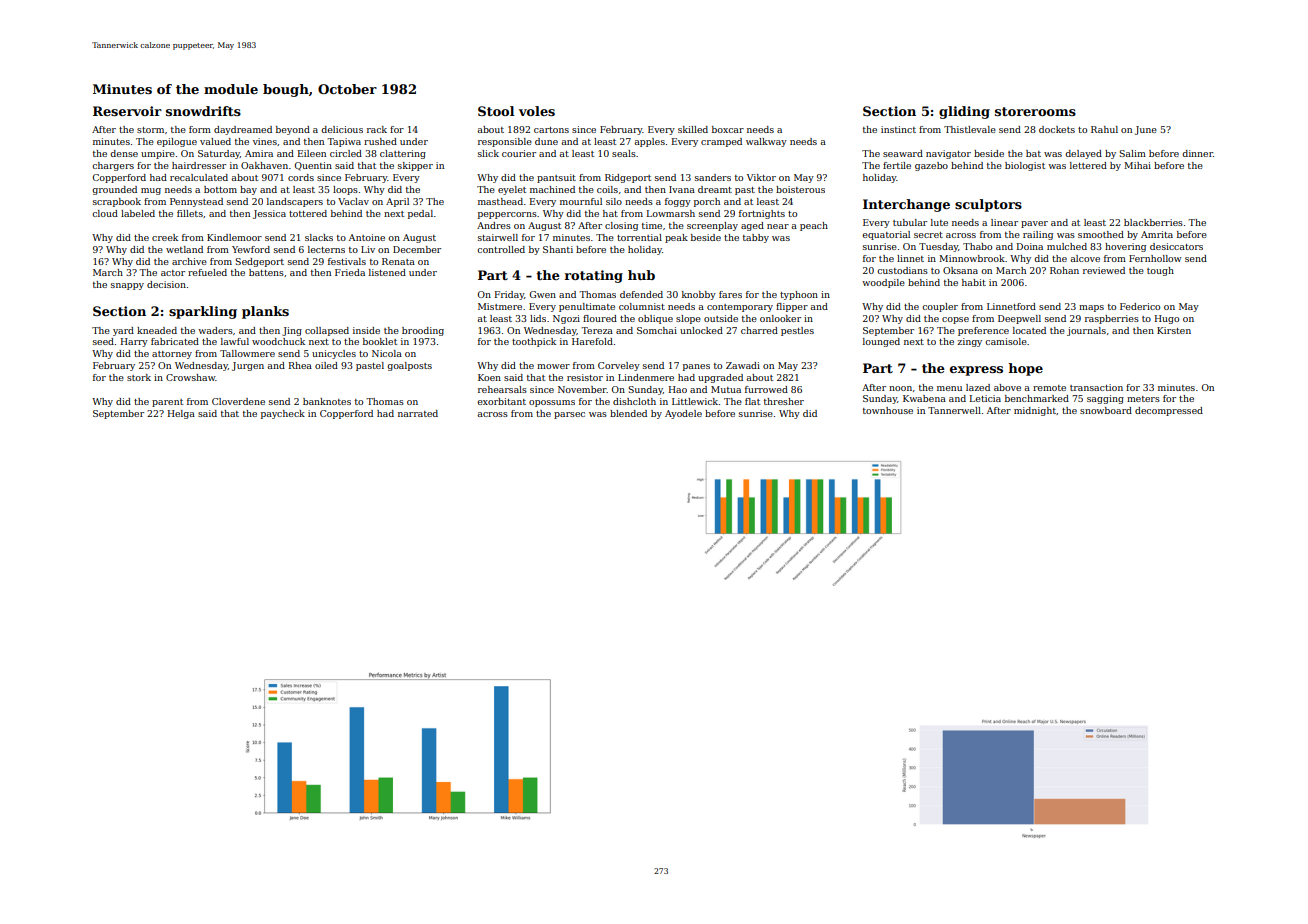 Image resolution: width=1308 pixels, height=924 pixels. Describe the element at coordinates (762, 214) in the page. I see `fortnights` at that location.
